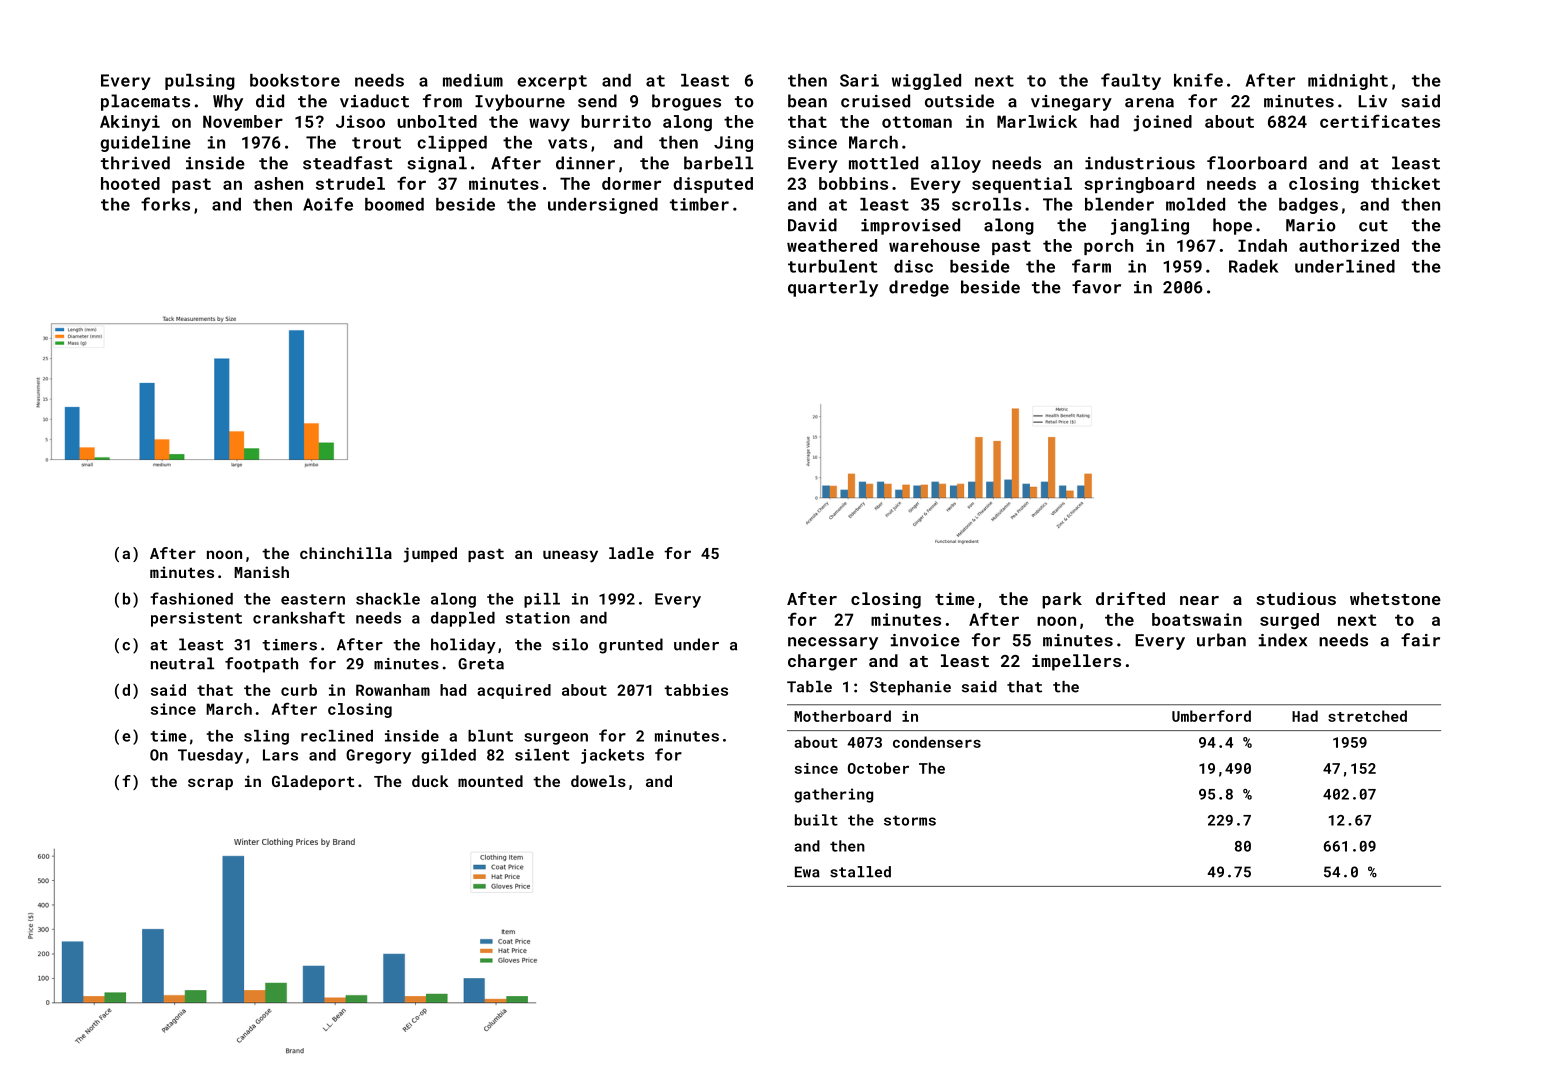  Describe the element at coordinates (926, 82) in the screenshot. I see `wiggled` at that location.
